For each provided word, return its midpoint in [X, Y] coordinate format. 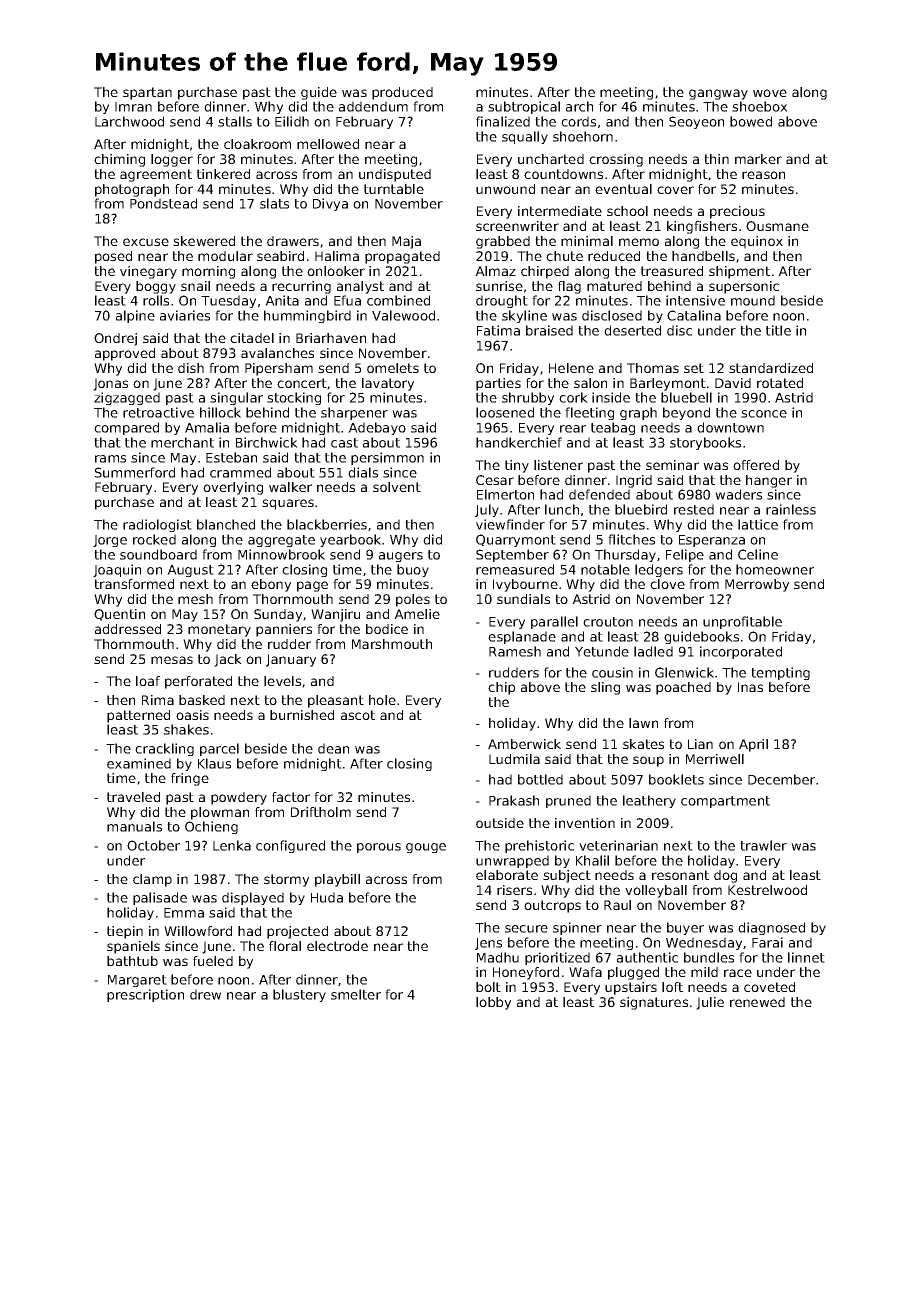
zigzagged [127, 398]
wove [770, 93]
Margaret [137, 981]
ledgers [659, 570]
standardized [771, 368]
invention [585, 823]
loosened [505, 412]
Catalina [694, 315]
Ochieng [211, 827]
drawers [293, 241]
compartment [725, 802]
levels [282, 681]
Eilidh [292, 121]
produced [402, 93]
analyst [360, 287]
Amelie [417, 614]
